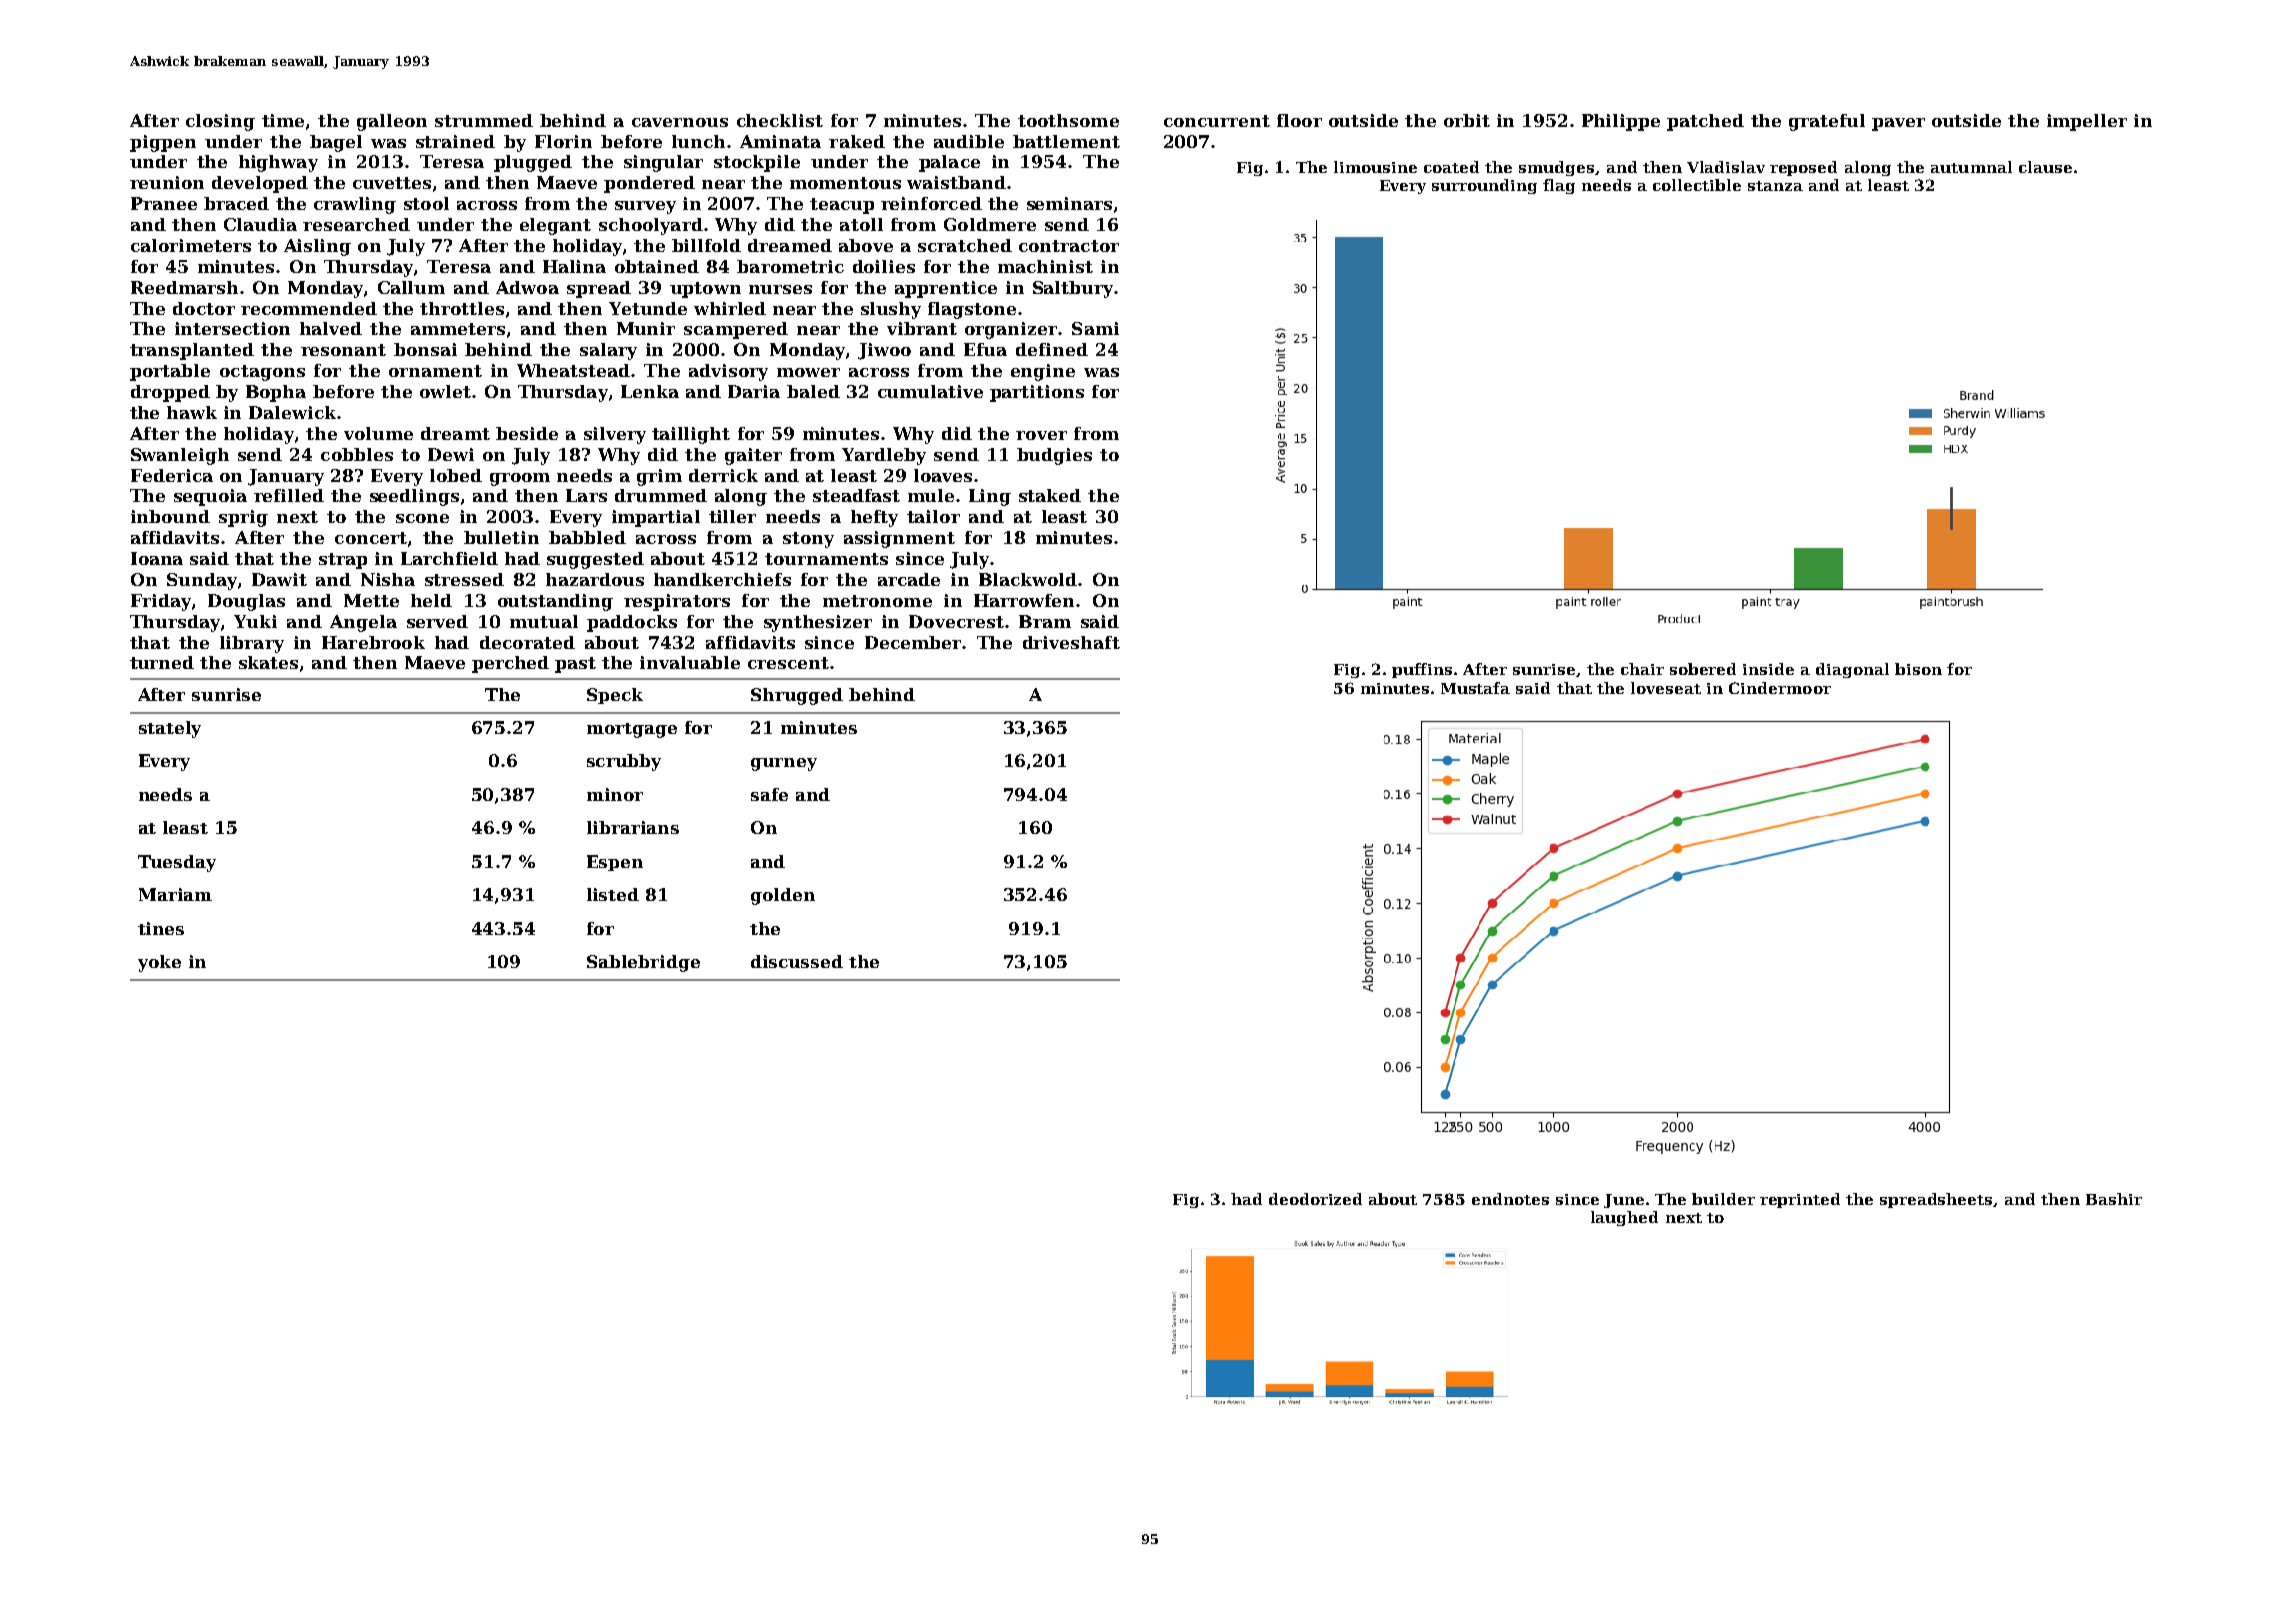 This image has height=1614, width=2282. I want to click on golden, so click(783, 896).
